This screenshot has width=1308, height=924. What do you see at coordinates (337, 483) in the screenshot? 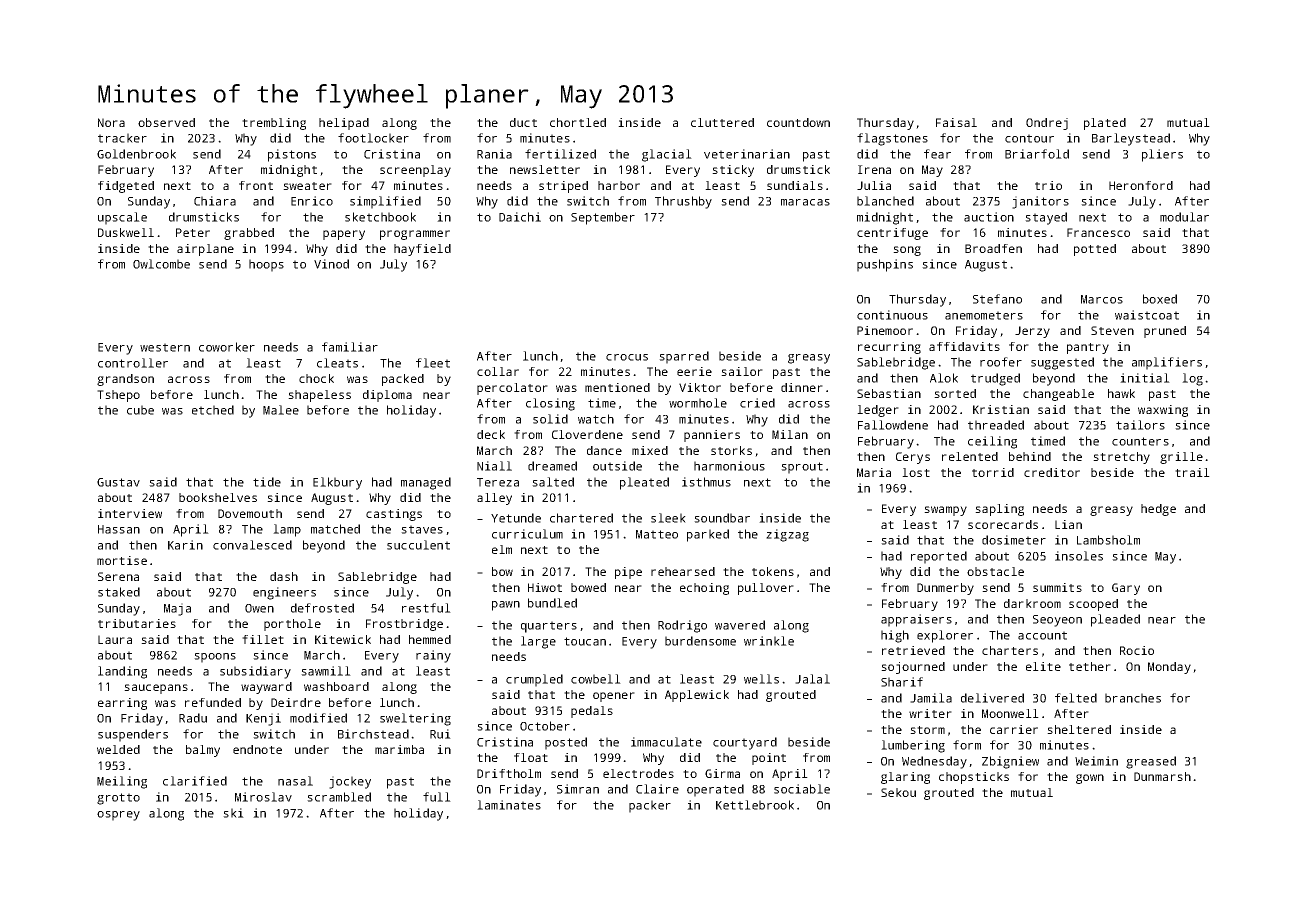
I see `Elkbury` at bounding box center [337, 483].
